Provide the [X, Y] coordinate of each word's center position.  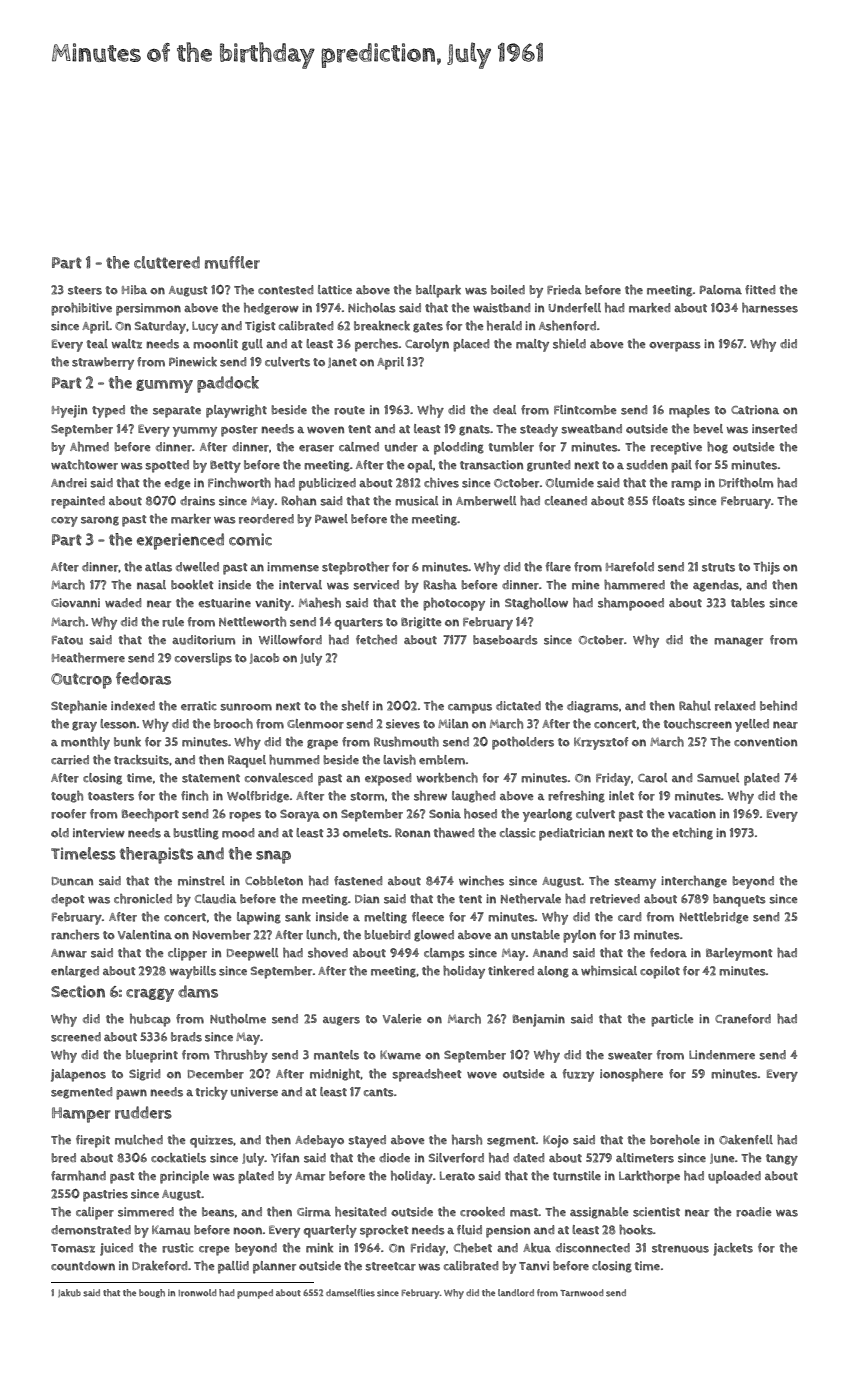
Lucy [205, 327]
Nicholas [372, 308]
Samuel [718, 778]
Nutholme [238, 1019]
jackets [733, 1249]
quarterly [330, 1231]
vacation [692, 814]
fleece [428, 916]
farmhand [78, 1176]
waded [123, 603]
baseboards [505, 640]
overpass [675, 347]
